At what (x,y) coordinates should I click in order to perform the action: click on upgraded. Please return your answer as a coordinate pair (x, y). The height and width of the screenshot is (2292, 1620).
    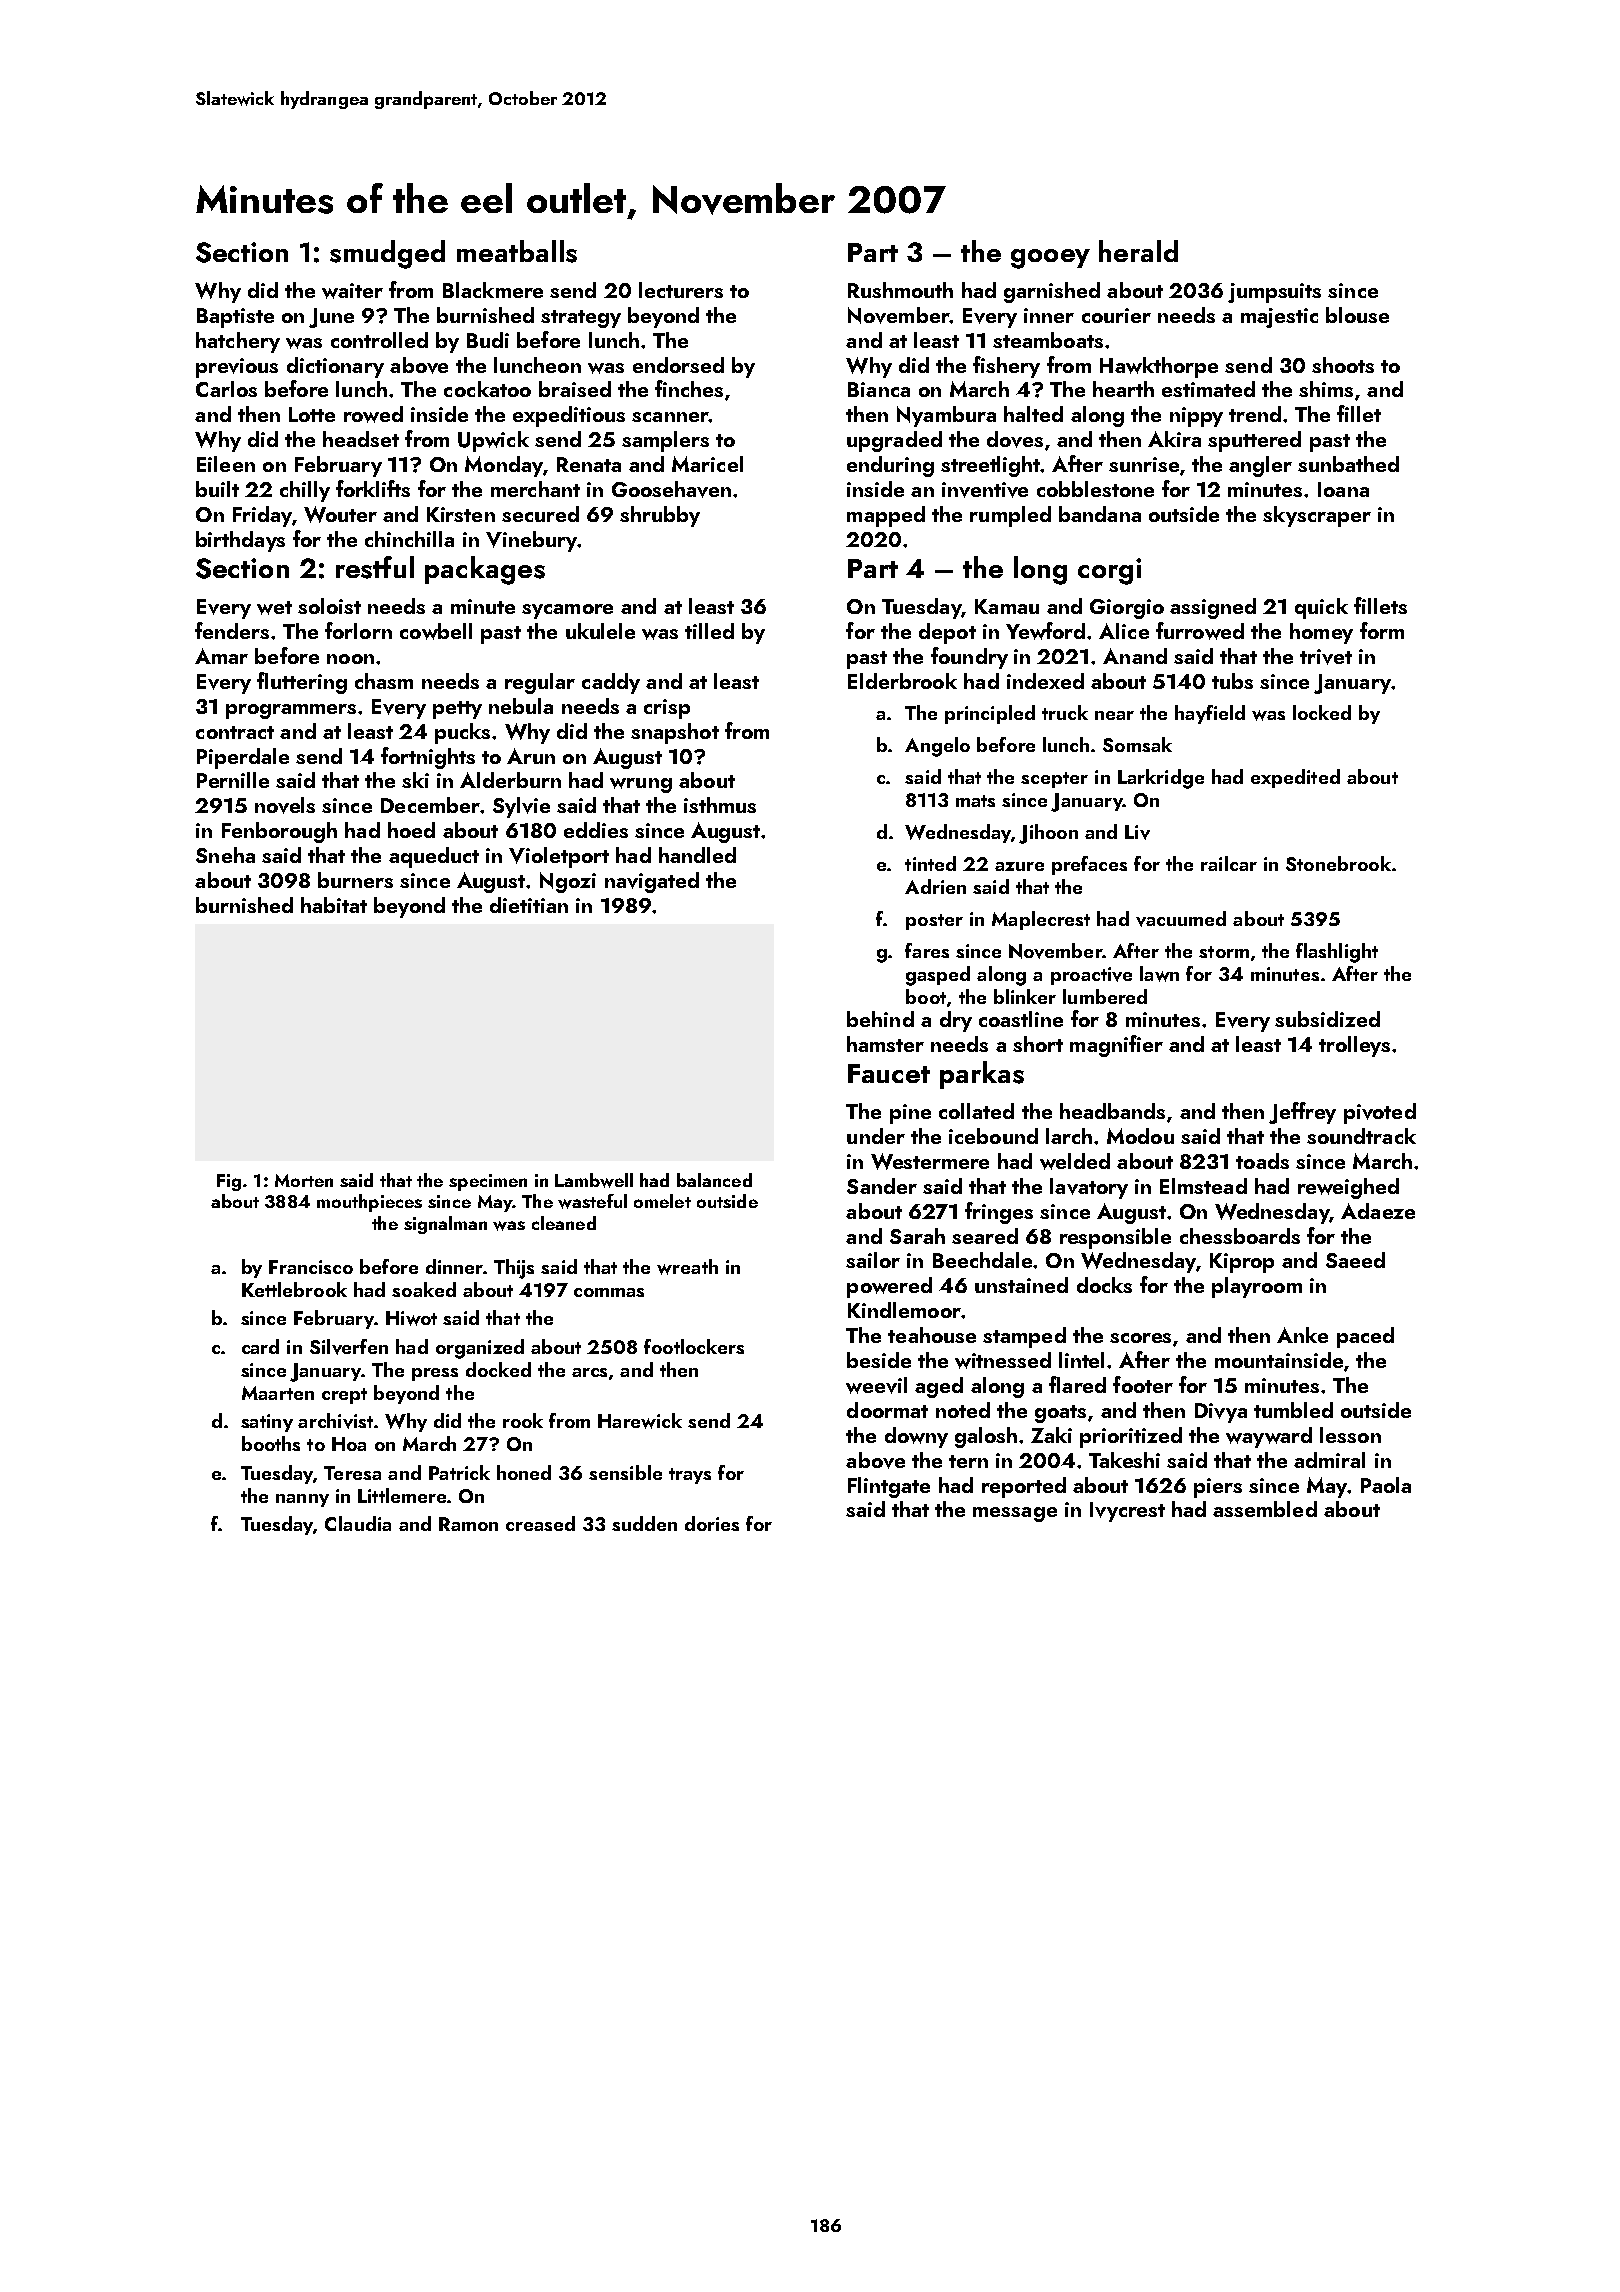
    Looking at the image, I should click on (894, 441).
